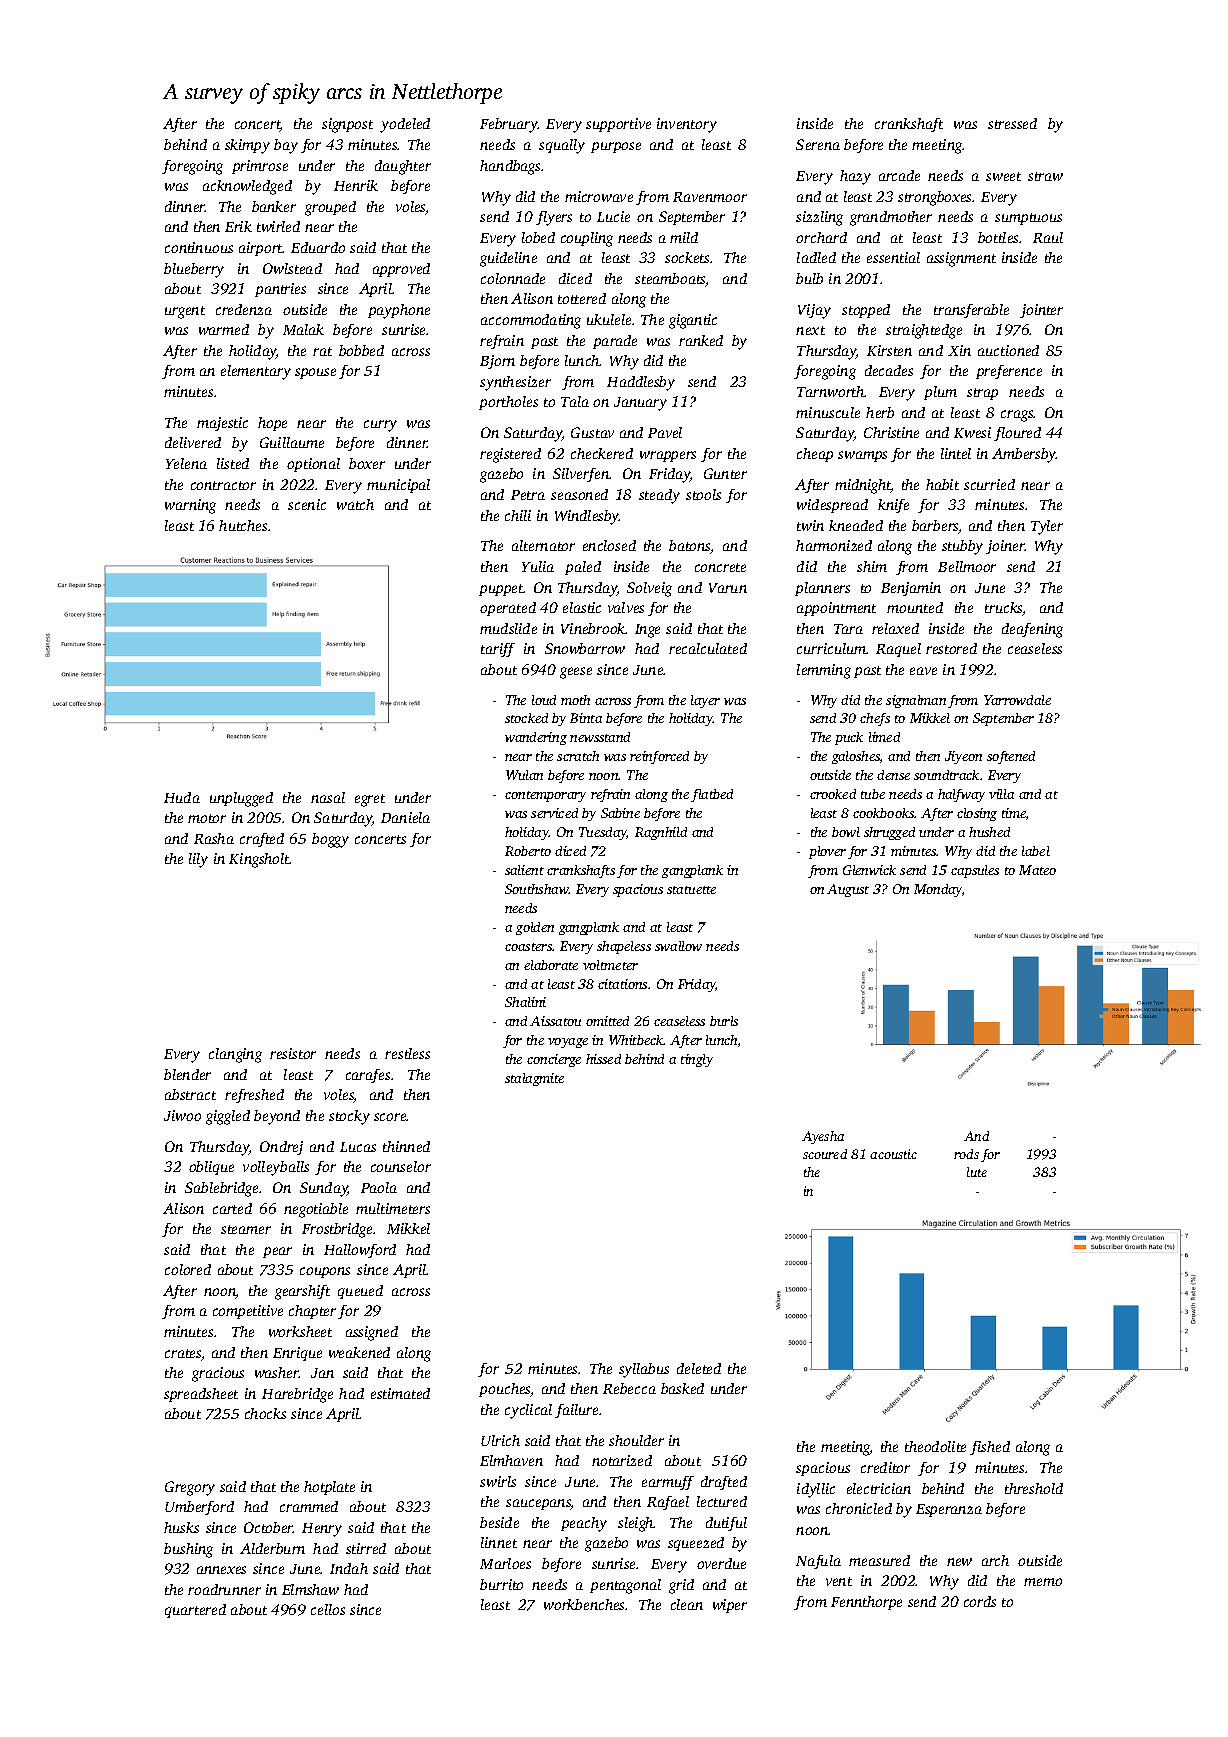  Describe the element at coordinates (1012, 123) in the screenshot. I see `stressed` at that location.
